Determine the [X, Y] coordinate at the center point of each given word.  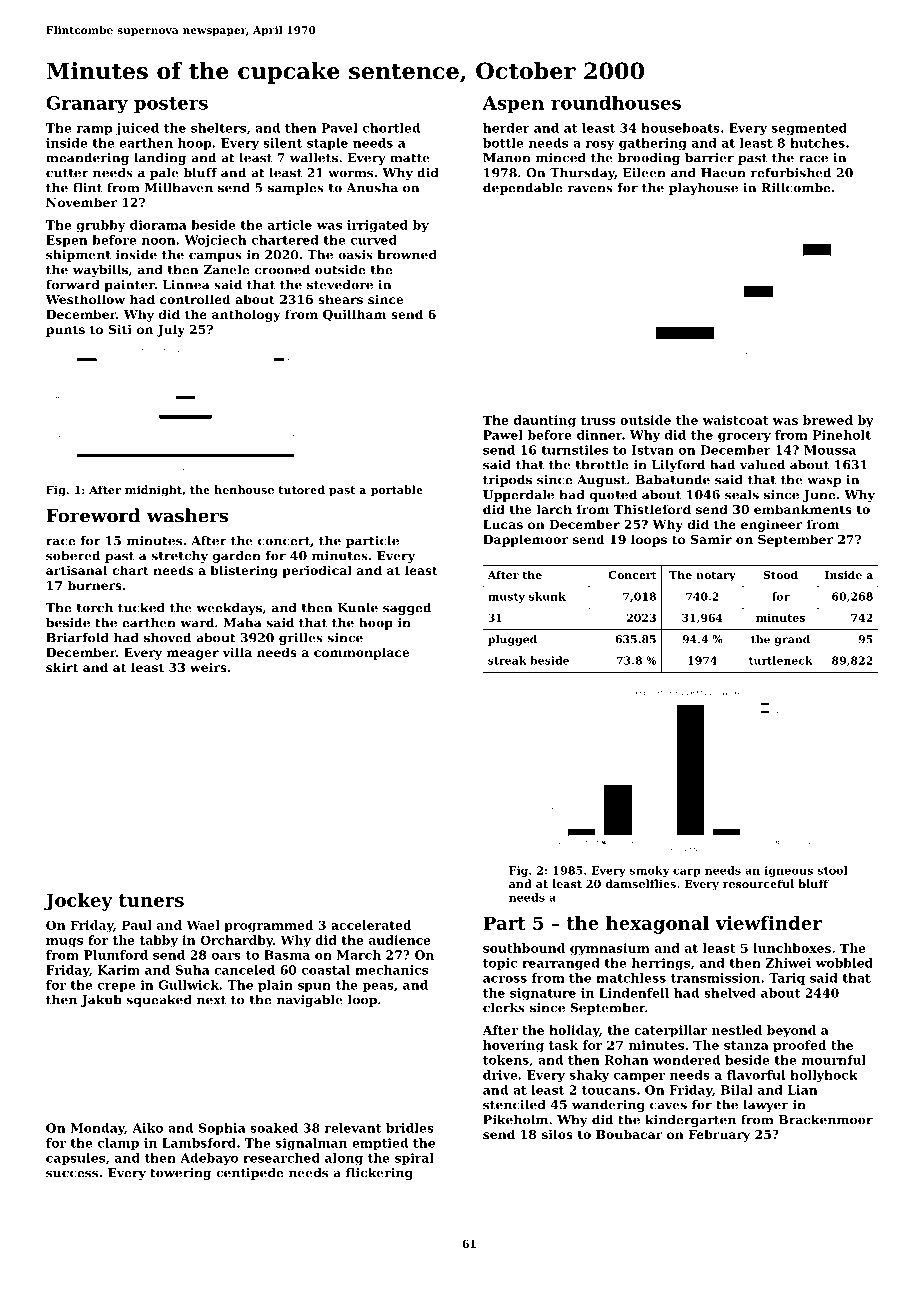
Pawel [503, 435]
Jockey [78, 902]
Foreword [93, 515]
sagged [407, 609]
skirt [62, 667]
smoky [649, 871]
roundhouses [616, 103]
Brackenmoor [826, 1120]
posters [171, 105]
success [72, 1174]
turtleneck [781, 660]
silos [557, 1134]
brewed [828, 420]
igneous [789, 871]
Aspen [513, 105]
